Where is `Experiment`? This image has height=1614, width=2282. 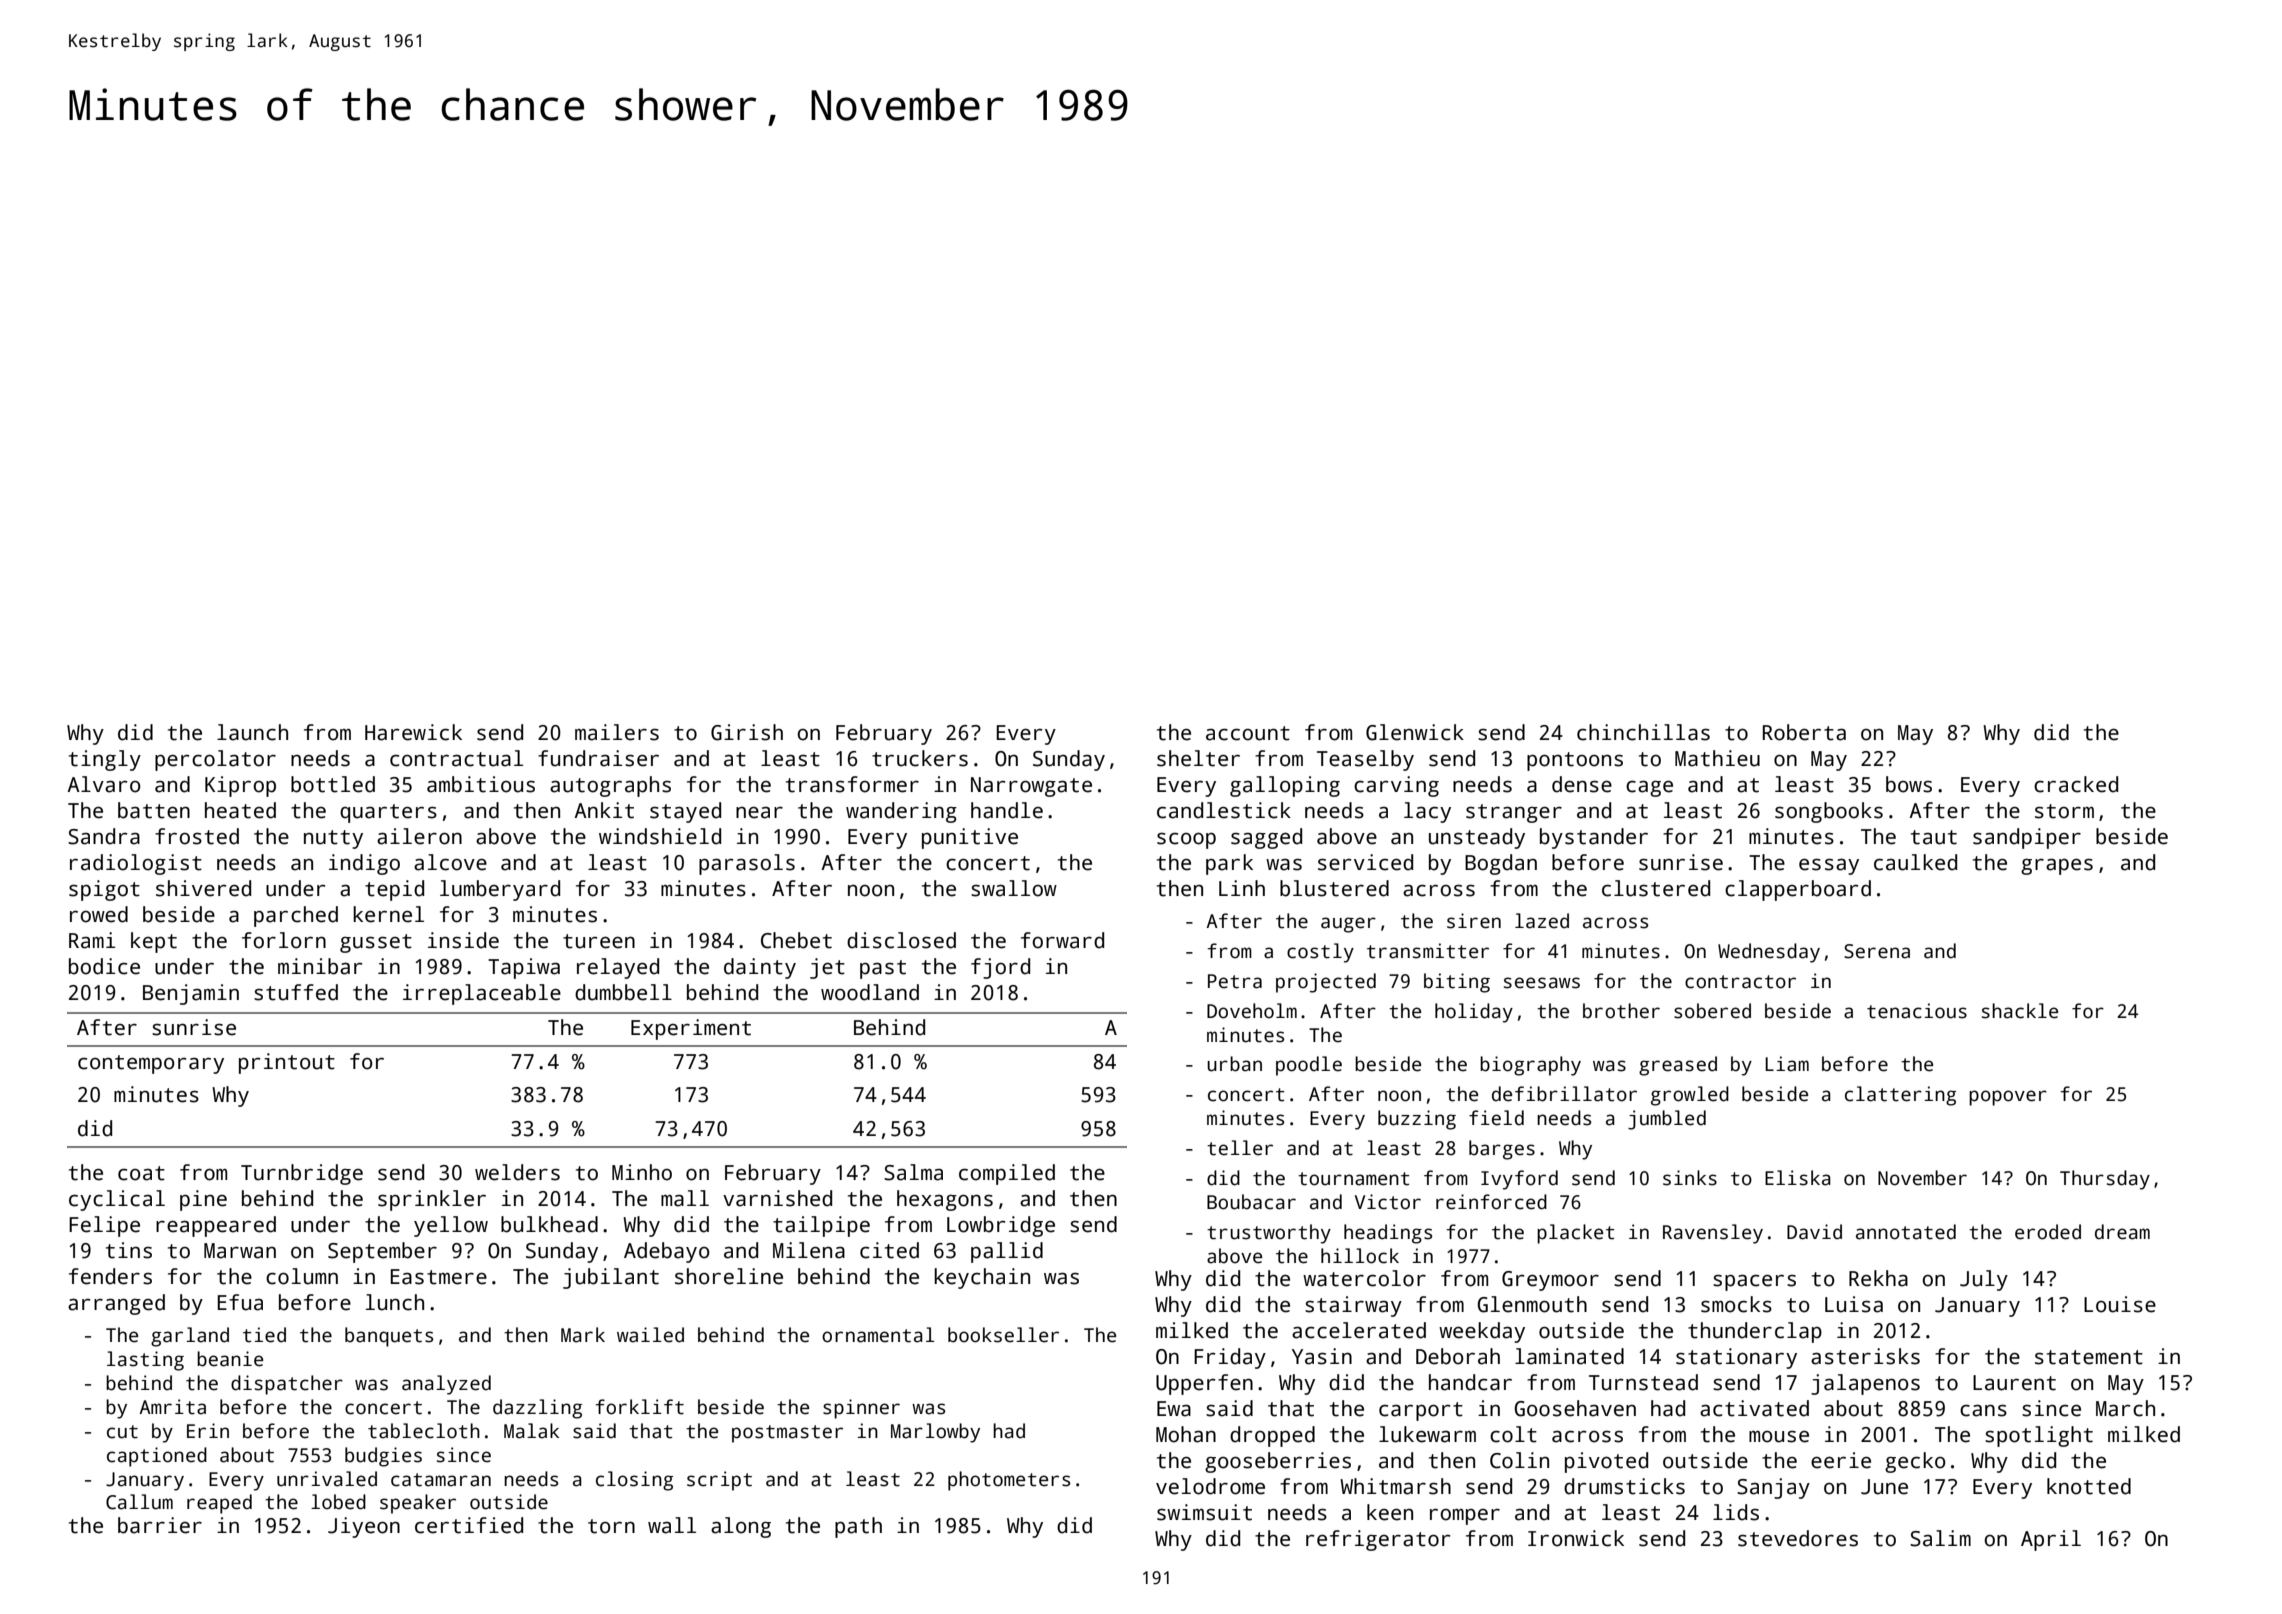
Experiment is located at coordinates (691, 1029).
